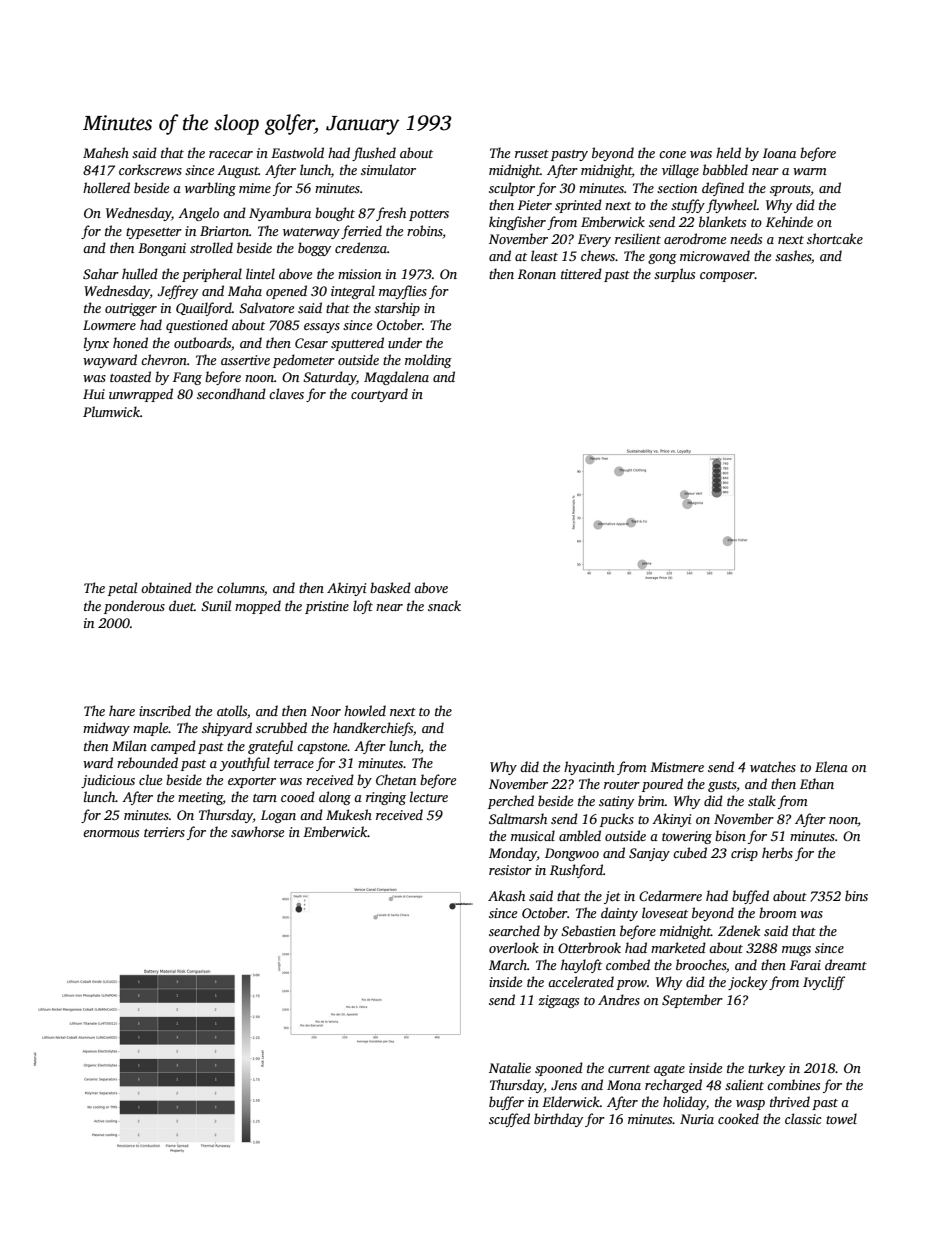 The width and height of the image is (952, 1233). What do you see at coordinates (106, 152) in the image?
I see `Mahesh` at bounding box center [106, 152].
